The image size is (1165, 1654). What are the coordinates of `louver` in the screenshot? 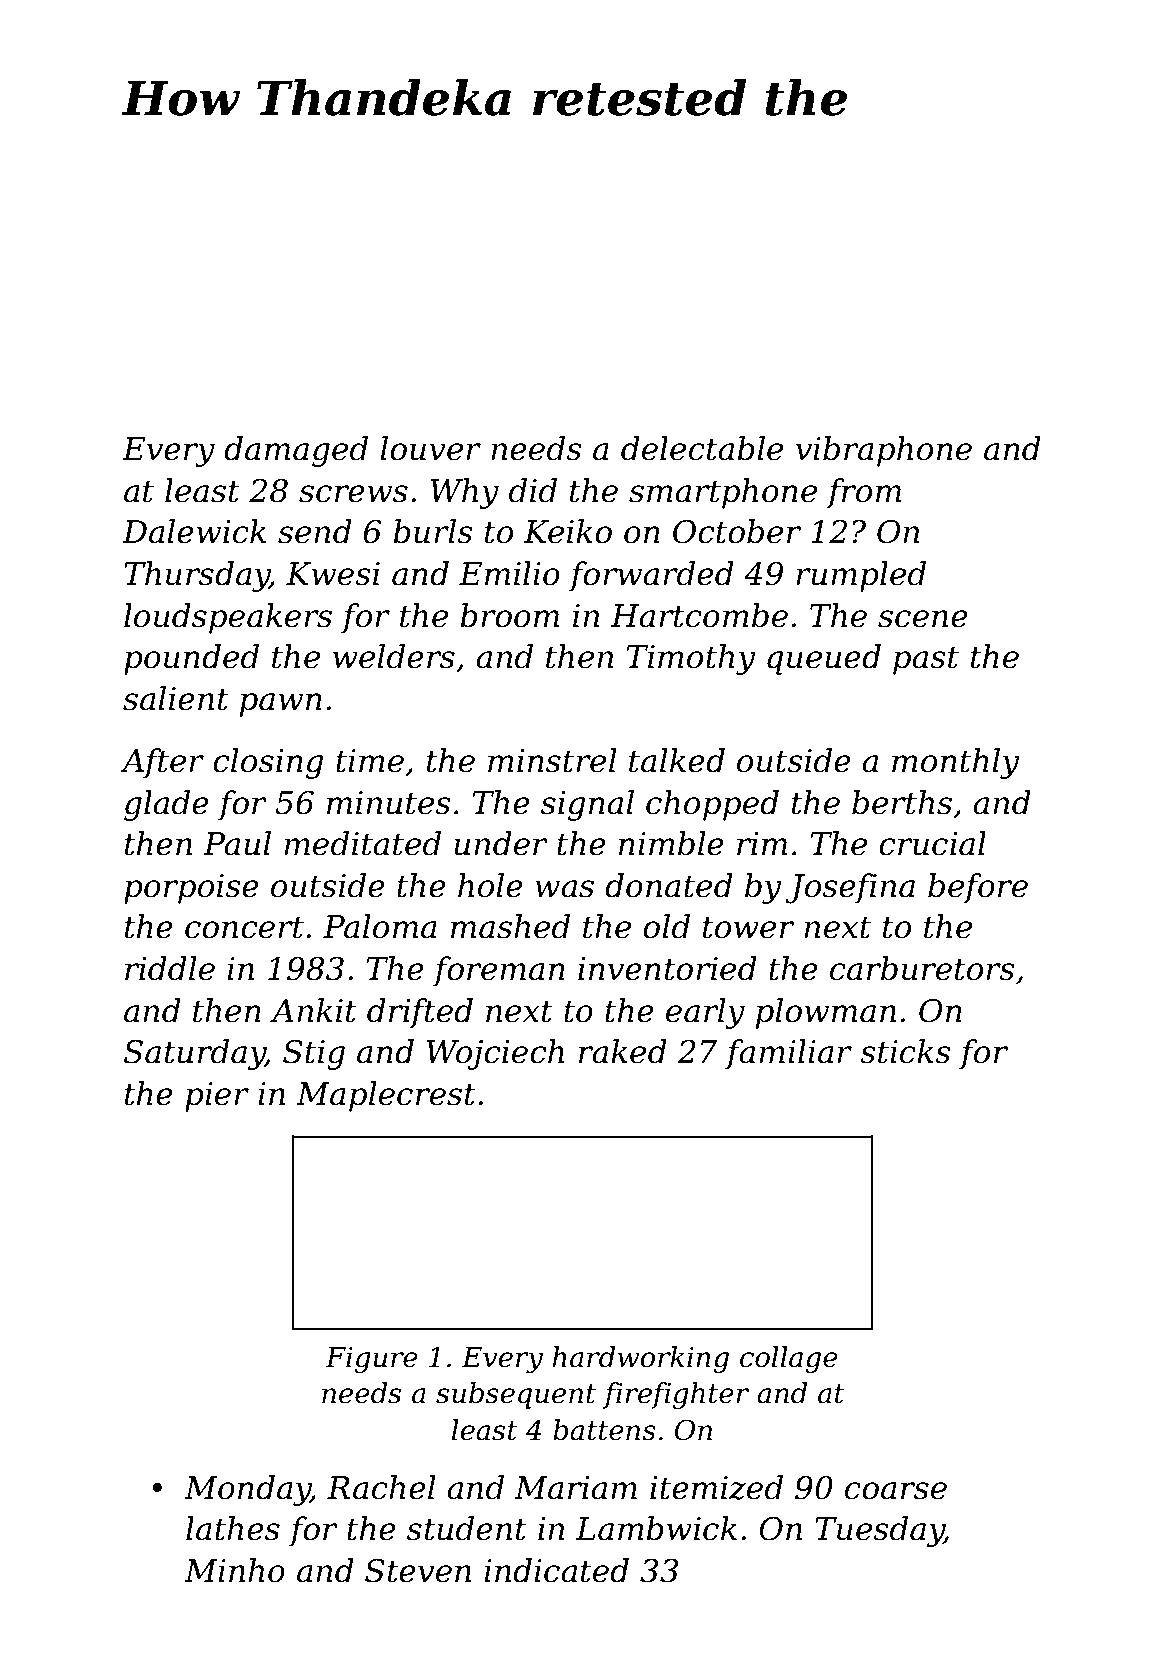 It's located at (430, 448).
